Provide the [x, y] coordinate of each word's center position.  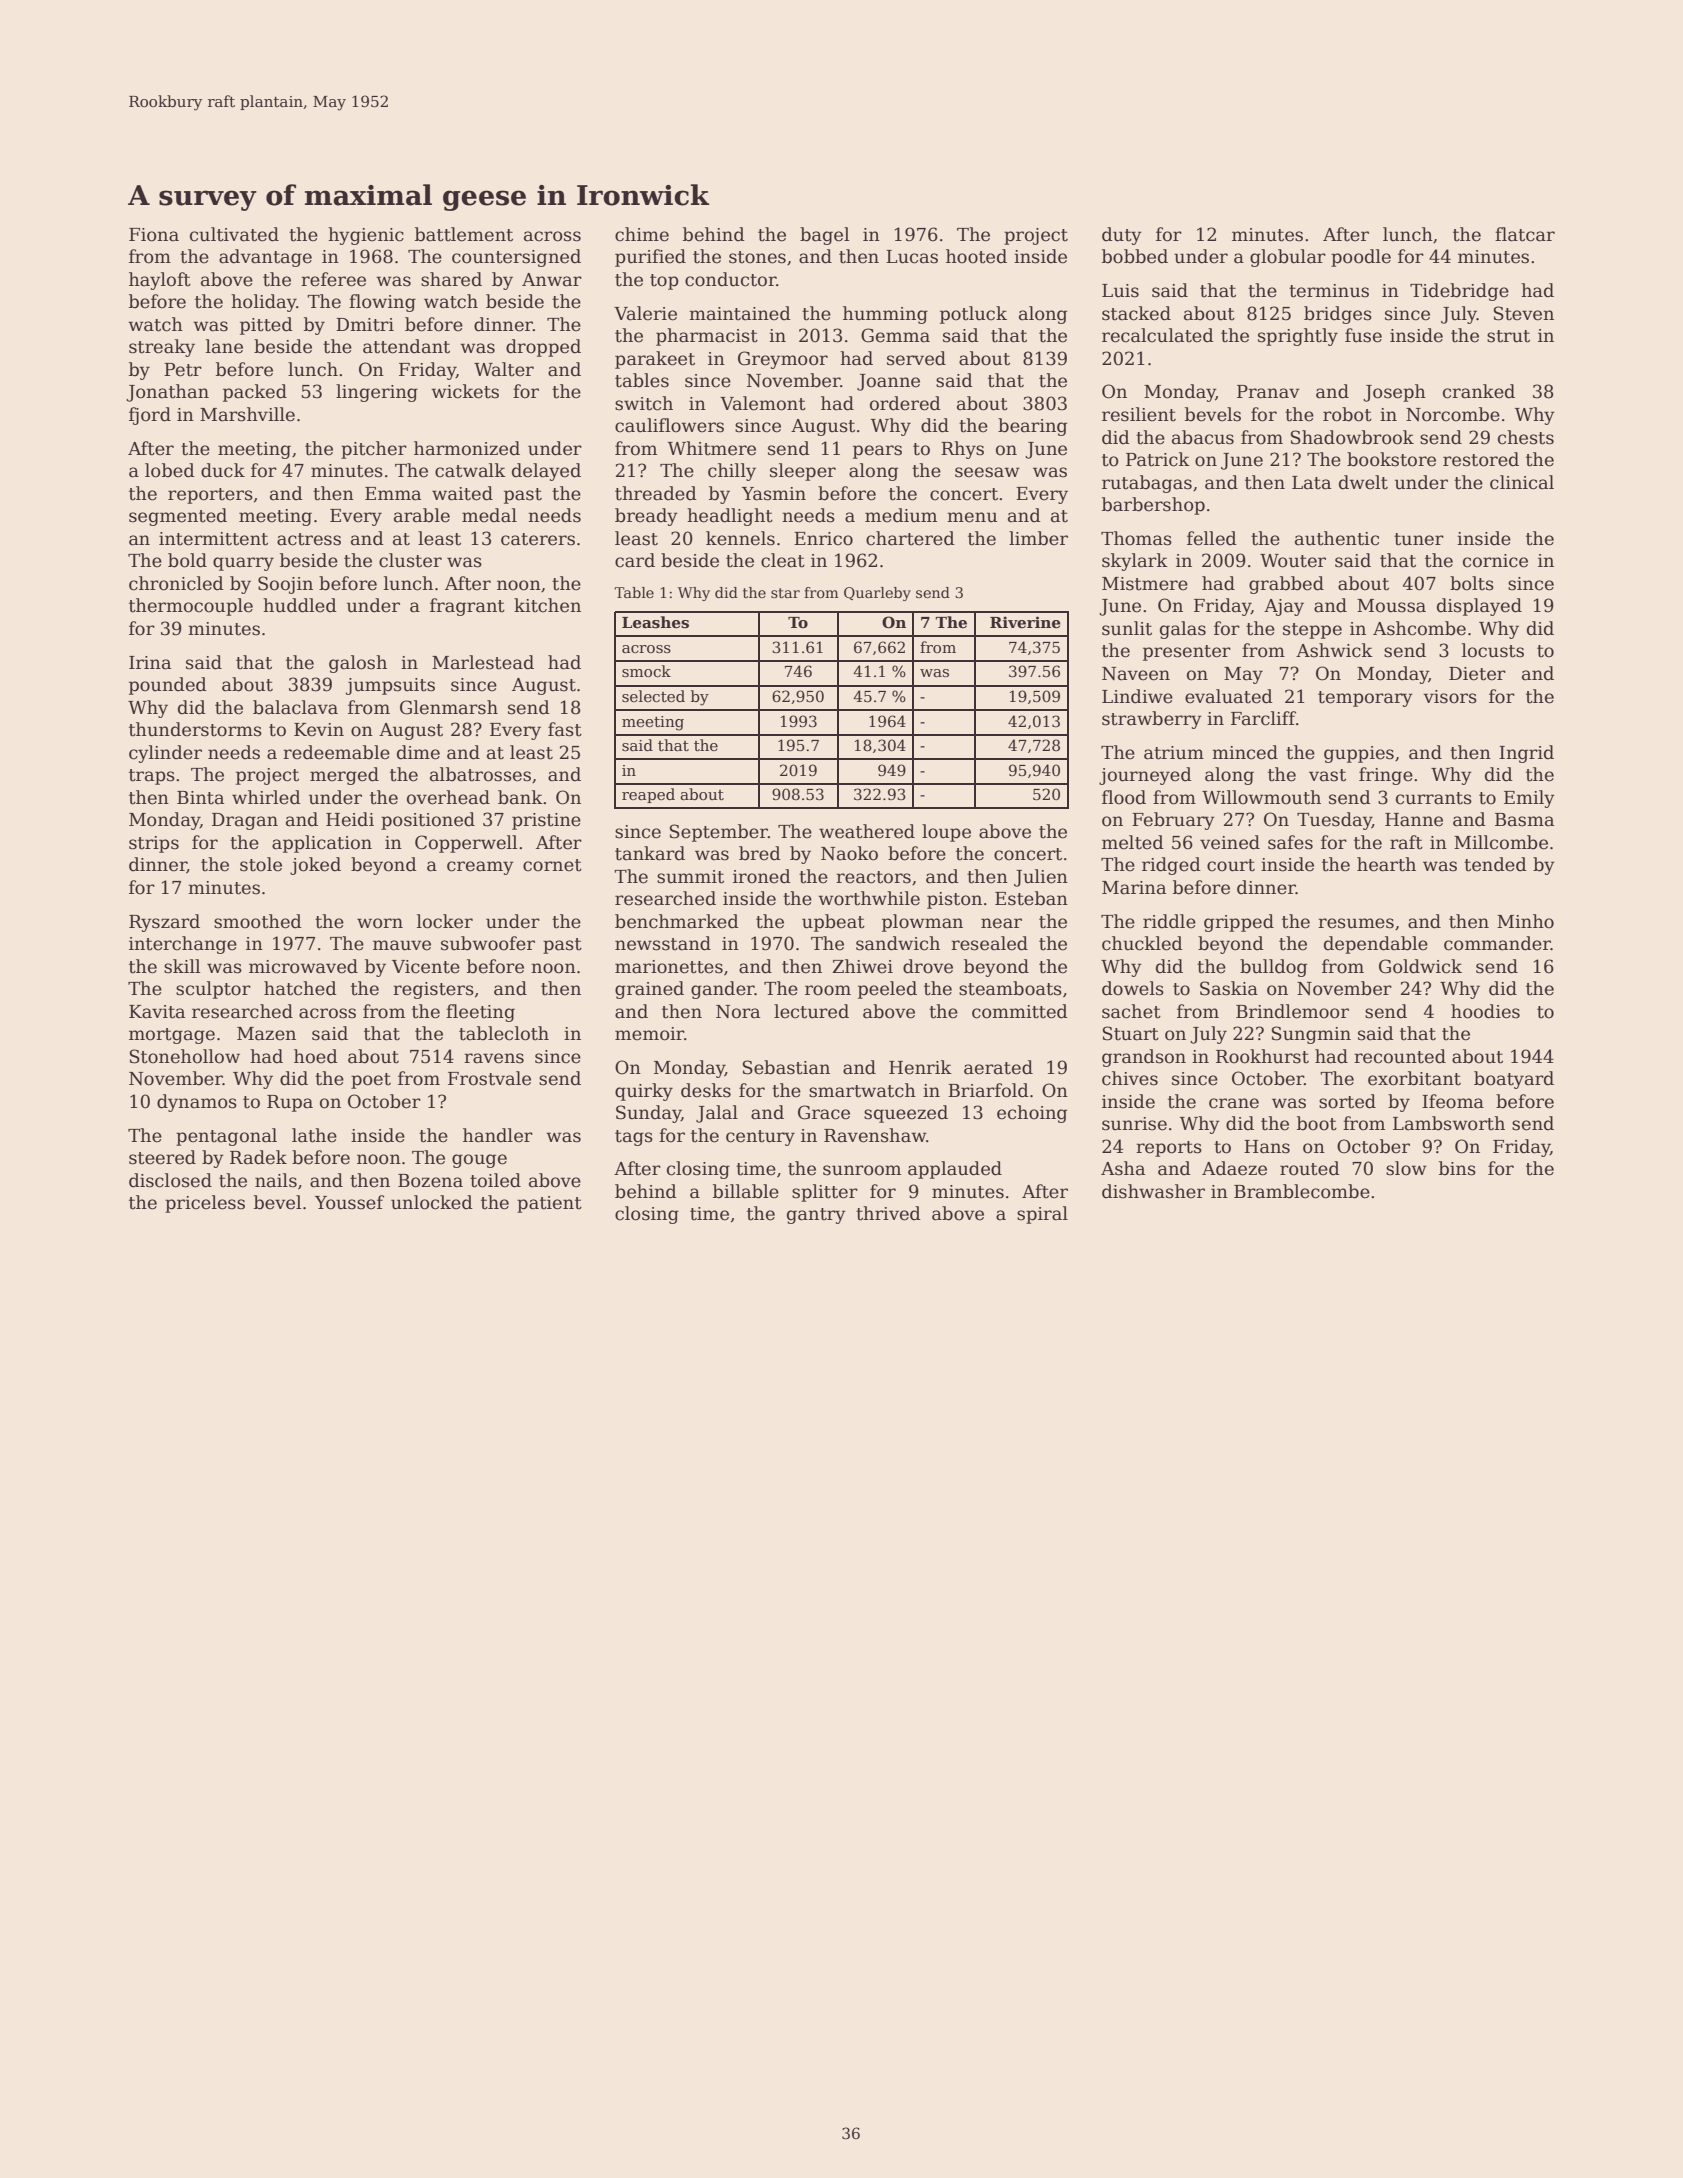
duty [1122, 236]
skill [182, 966]
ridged [1171, 866]
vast [1327, 775]
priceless [205, 1204]
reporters [210, 496]
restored [1481, 459]
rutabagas [1147, 484]
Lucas [912, 257]
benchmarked [677, 921]
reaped [648, 795]
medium [901, 515]
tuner [1419, 539]
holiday [264, 303]
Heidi [350, 819]
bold [187, 560]
